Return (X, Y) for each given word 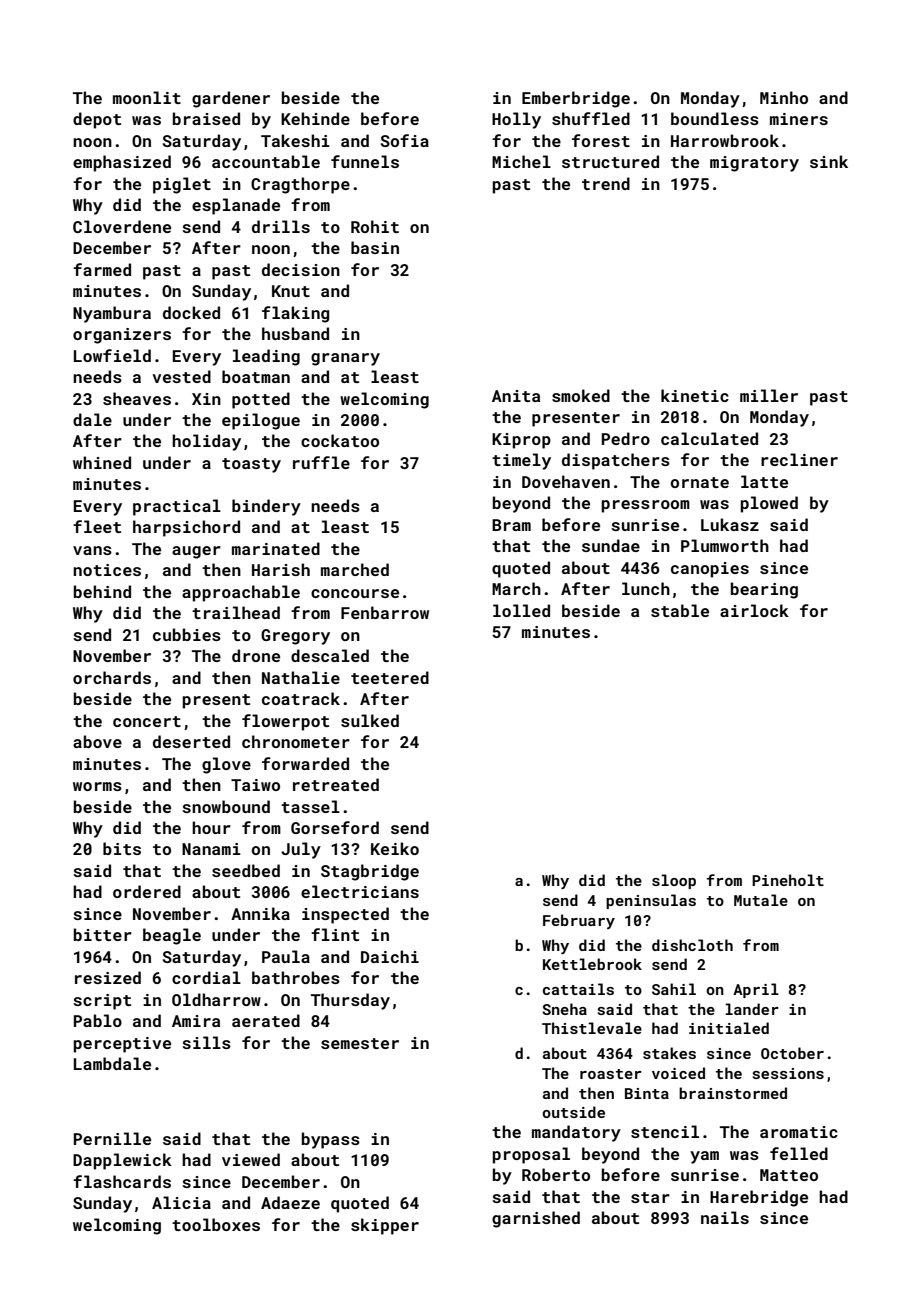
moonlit (147, 97)
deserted (191, 741)
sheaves (137, 398)
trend (606, 183)
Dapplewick (122, 1161)
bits (122, 848)
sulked (370, 720)
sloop (674, 881)
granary (345, 359)
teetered (390, 677)
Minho (784, 97)
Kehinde (315, 118)
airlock (754, 610)
